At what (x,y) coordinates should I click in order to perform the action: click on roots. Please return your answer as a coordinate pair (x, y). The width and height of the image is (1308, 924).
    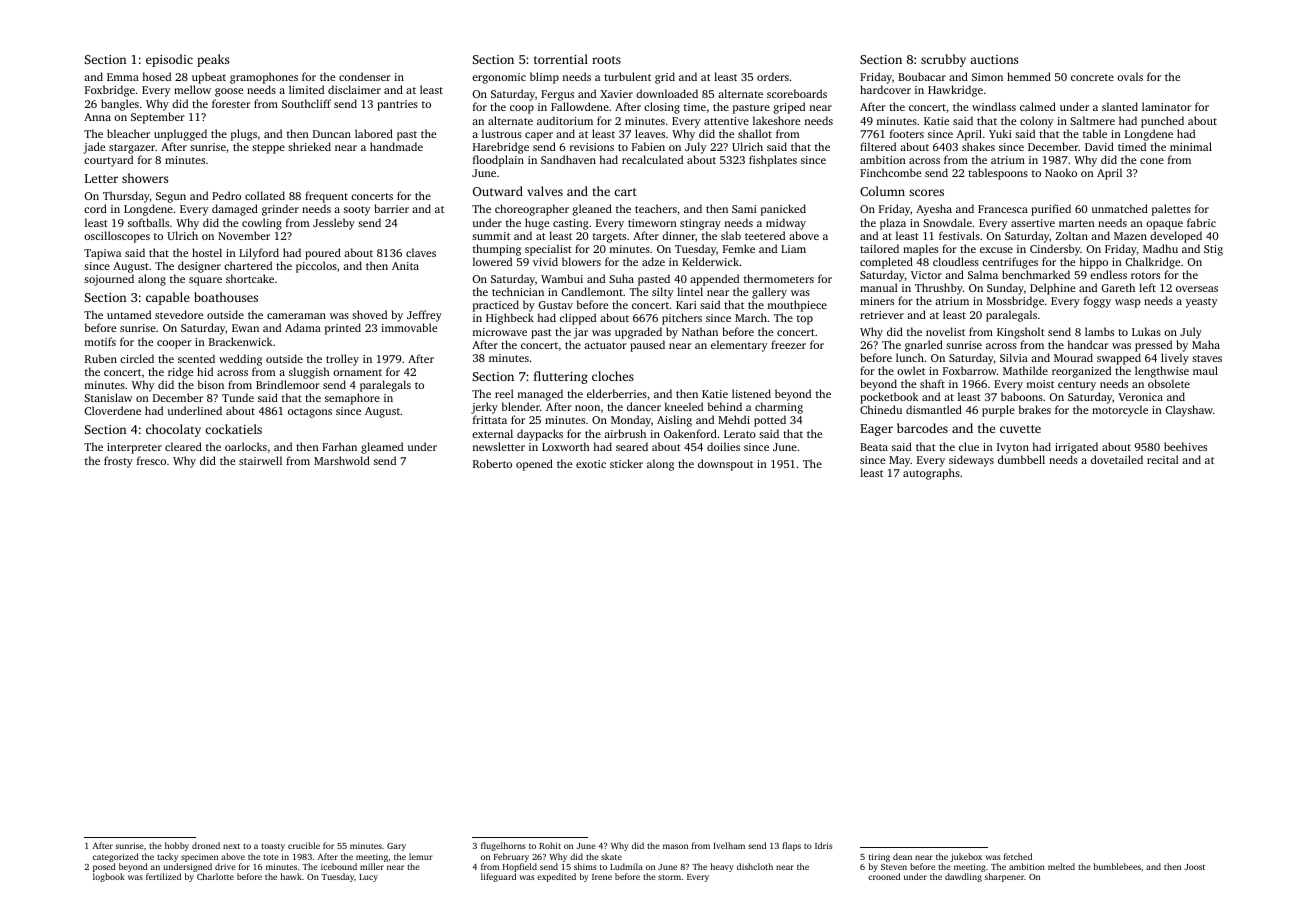
    Looking at the image, I should click on (606, 60).
